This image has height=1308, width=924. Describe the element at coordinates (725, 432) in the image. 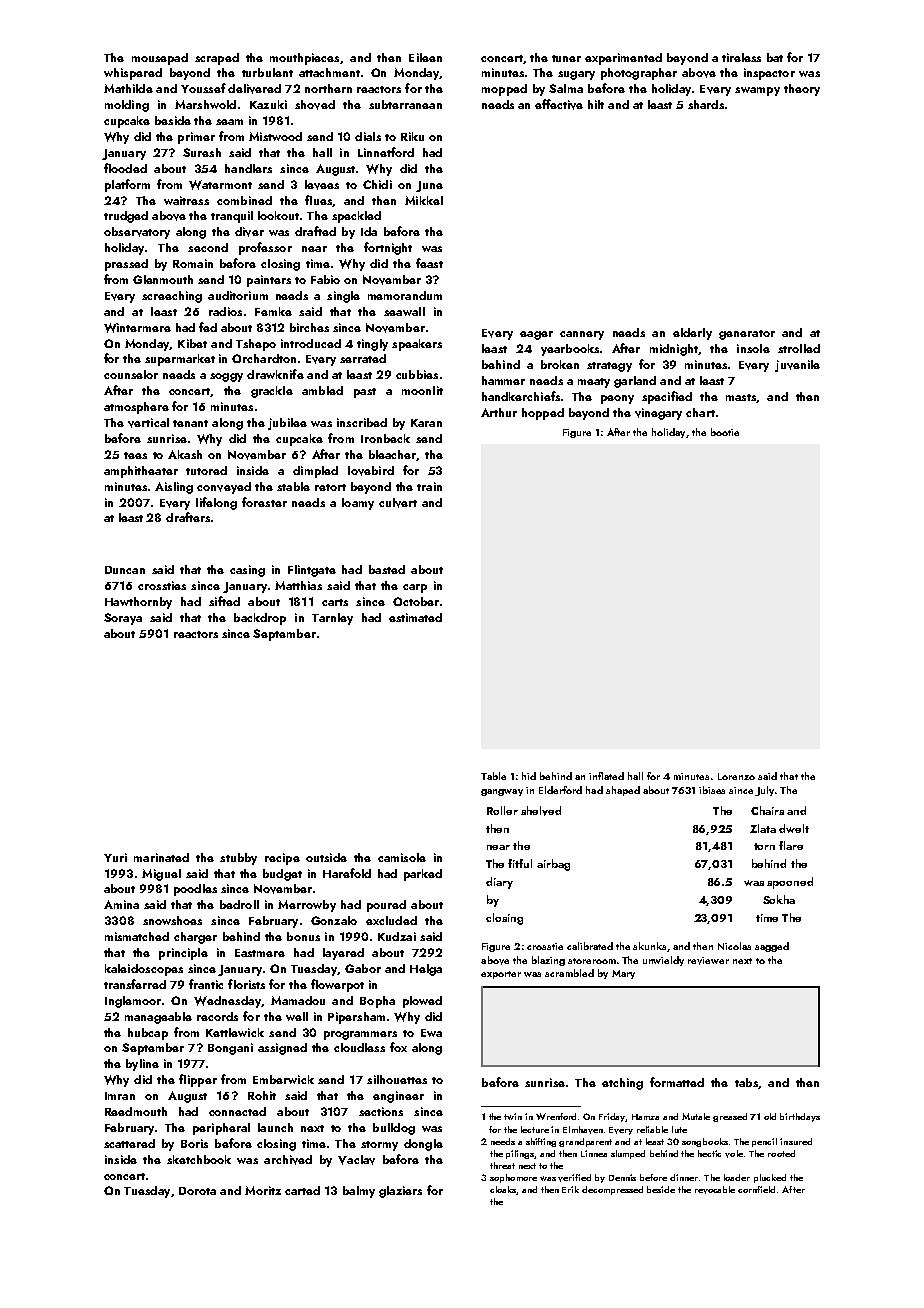

I see `bootie` at that location.
